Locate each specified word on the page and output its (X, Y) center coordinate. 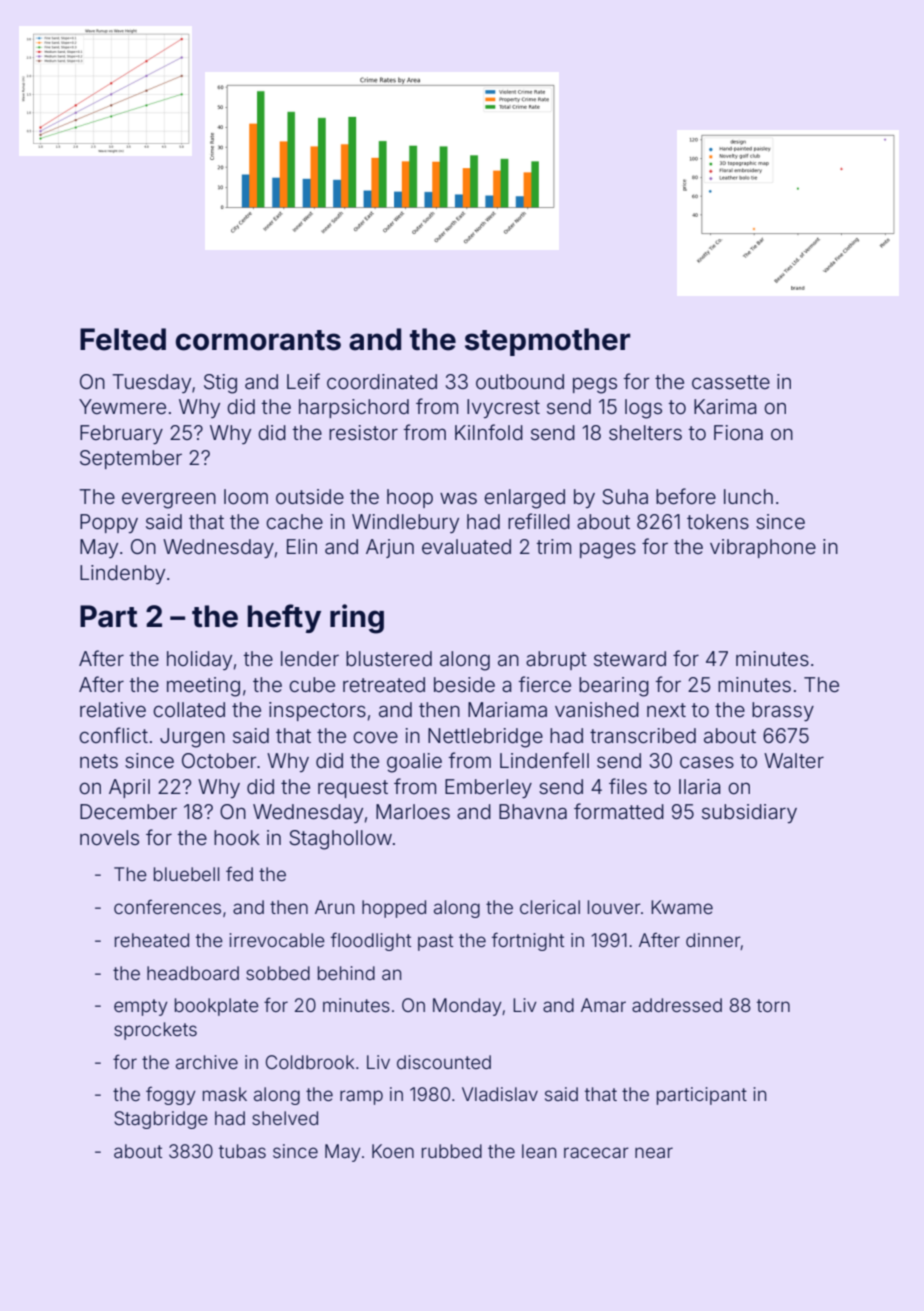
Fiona (738, 432)
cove (375, 737)
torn (773, 1005)
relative (113, 709)
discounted (444, 1062)
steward (630, 658)
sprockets (155, 1031)
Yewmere (122, 406)
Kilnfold (489, 432)
